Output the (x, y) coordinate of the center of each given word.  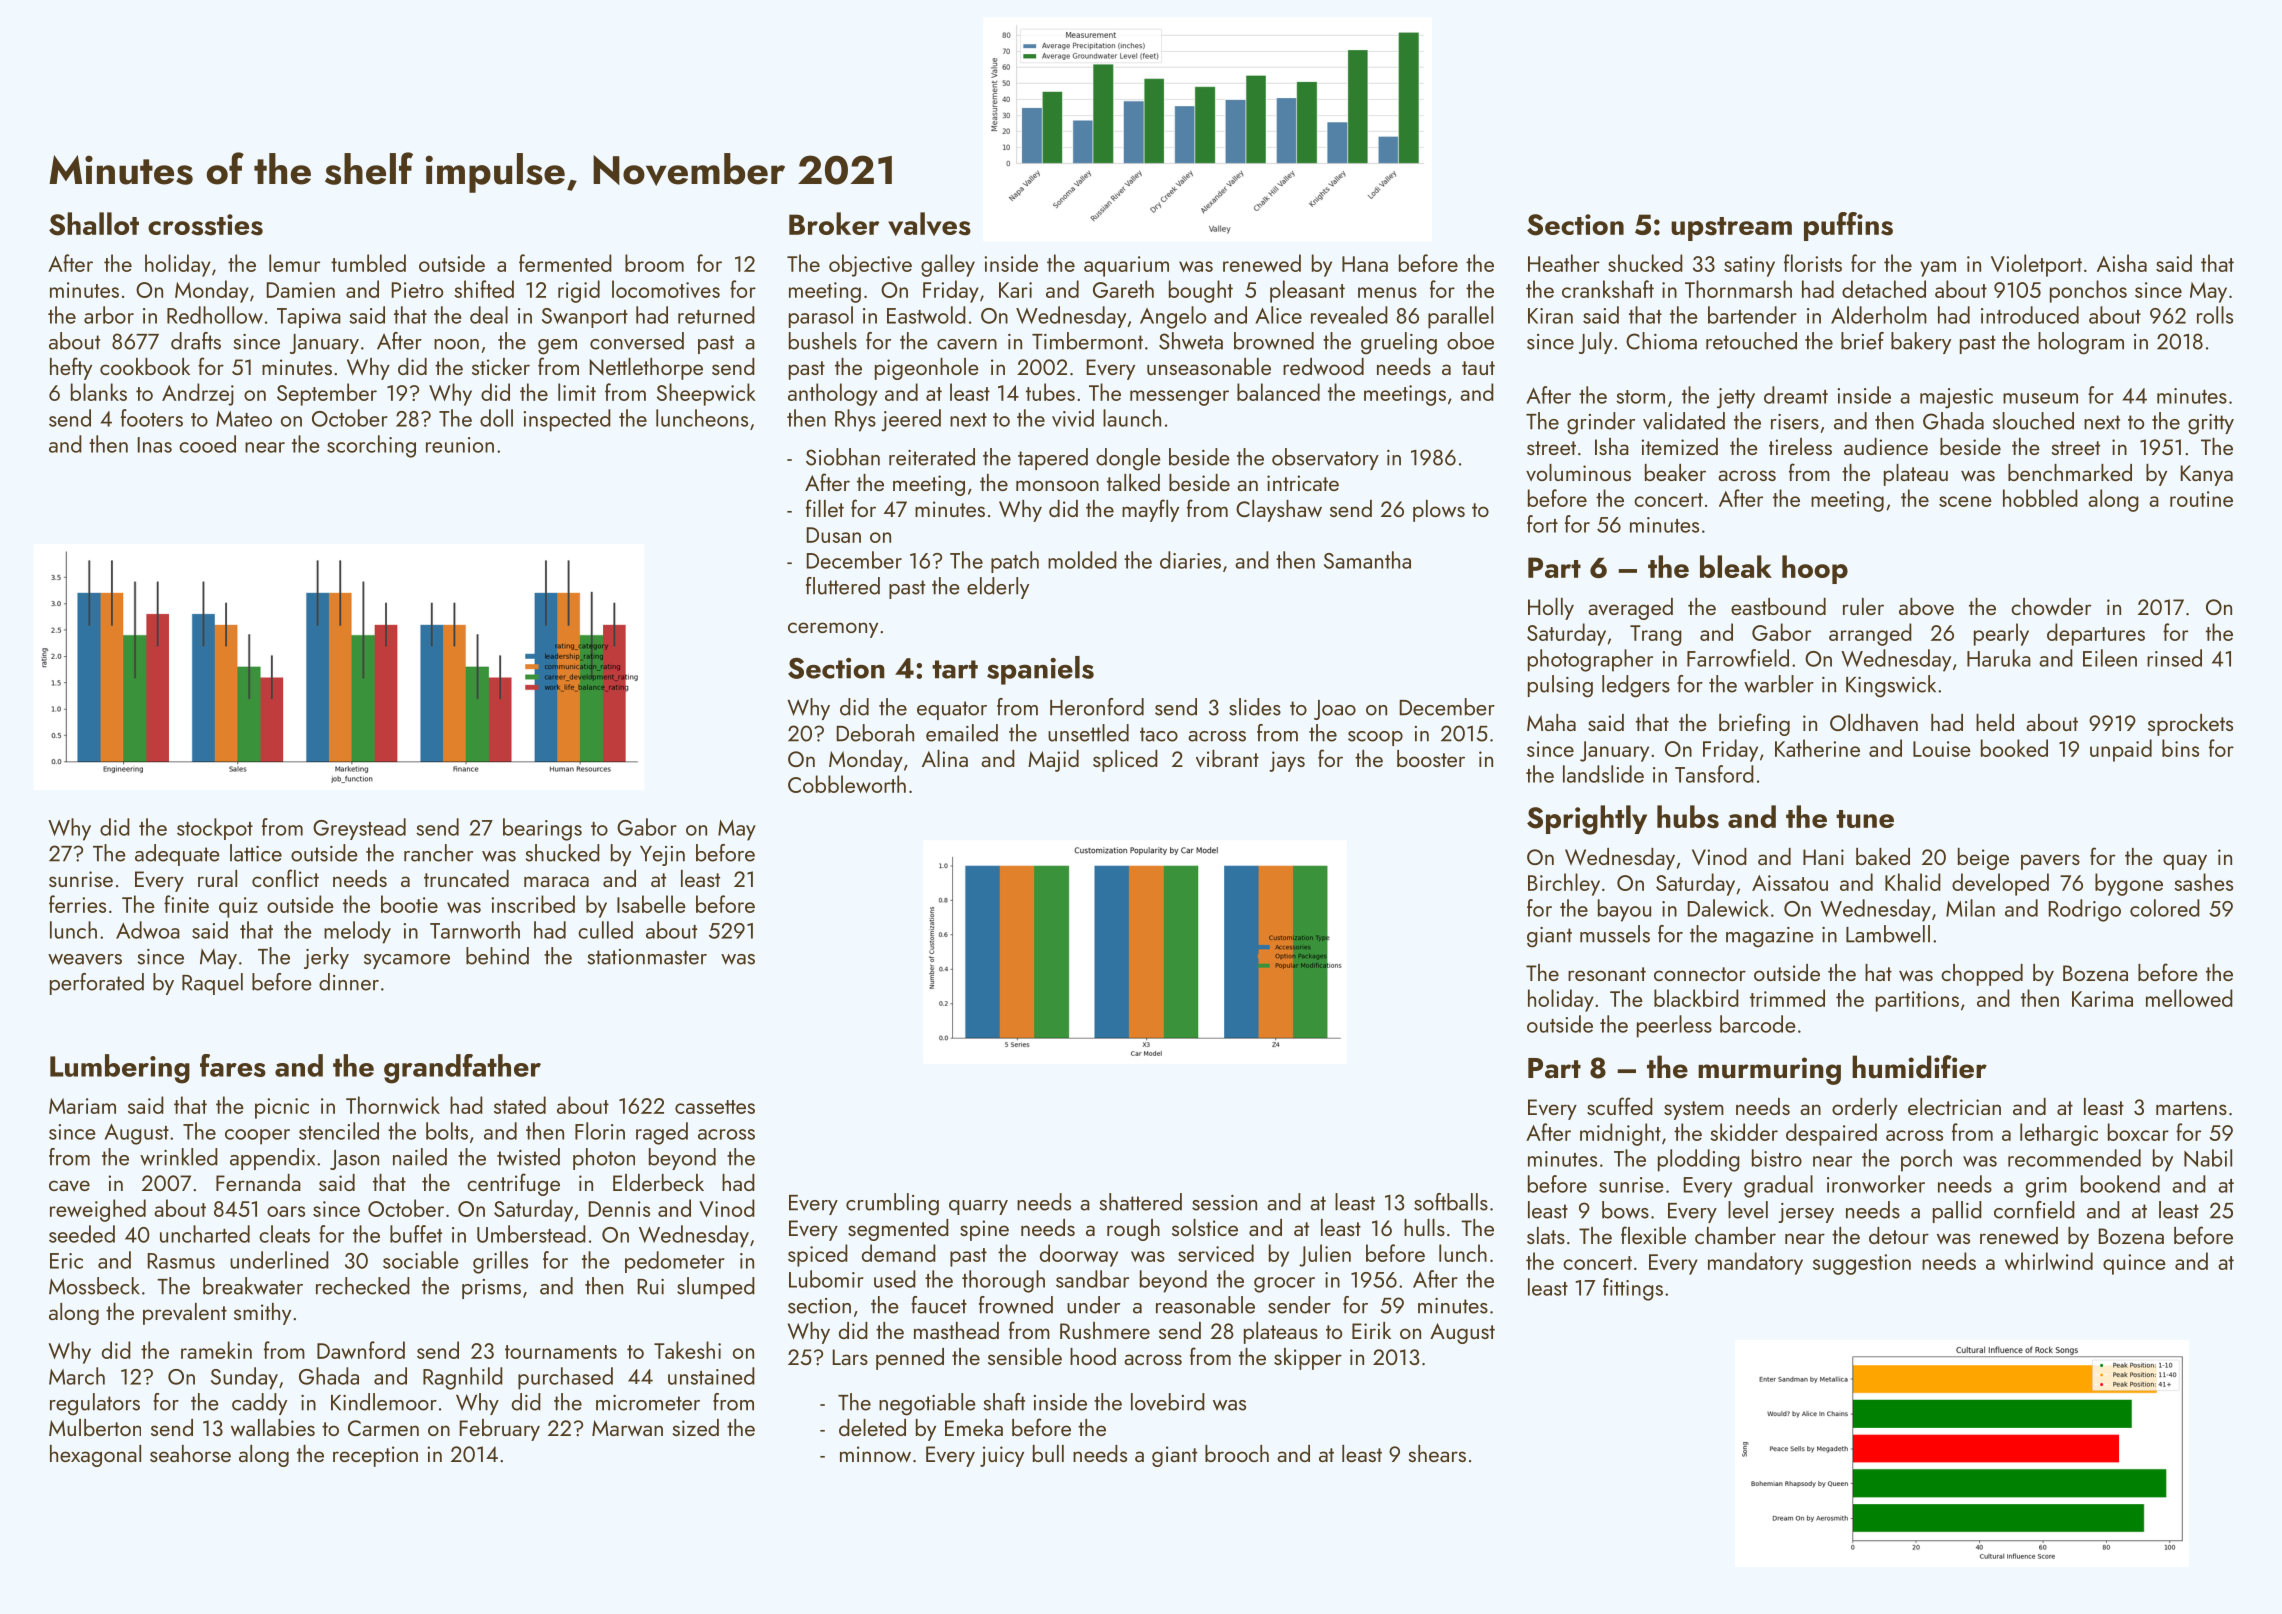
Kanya (2207, 475)
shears (1437, 1453)
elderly (998, 588)
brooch (1237, 1453)
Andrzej (198, 394)
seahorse (190, 1453)
